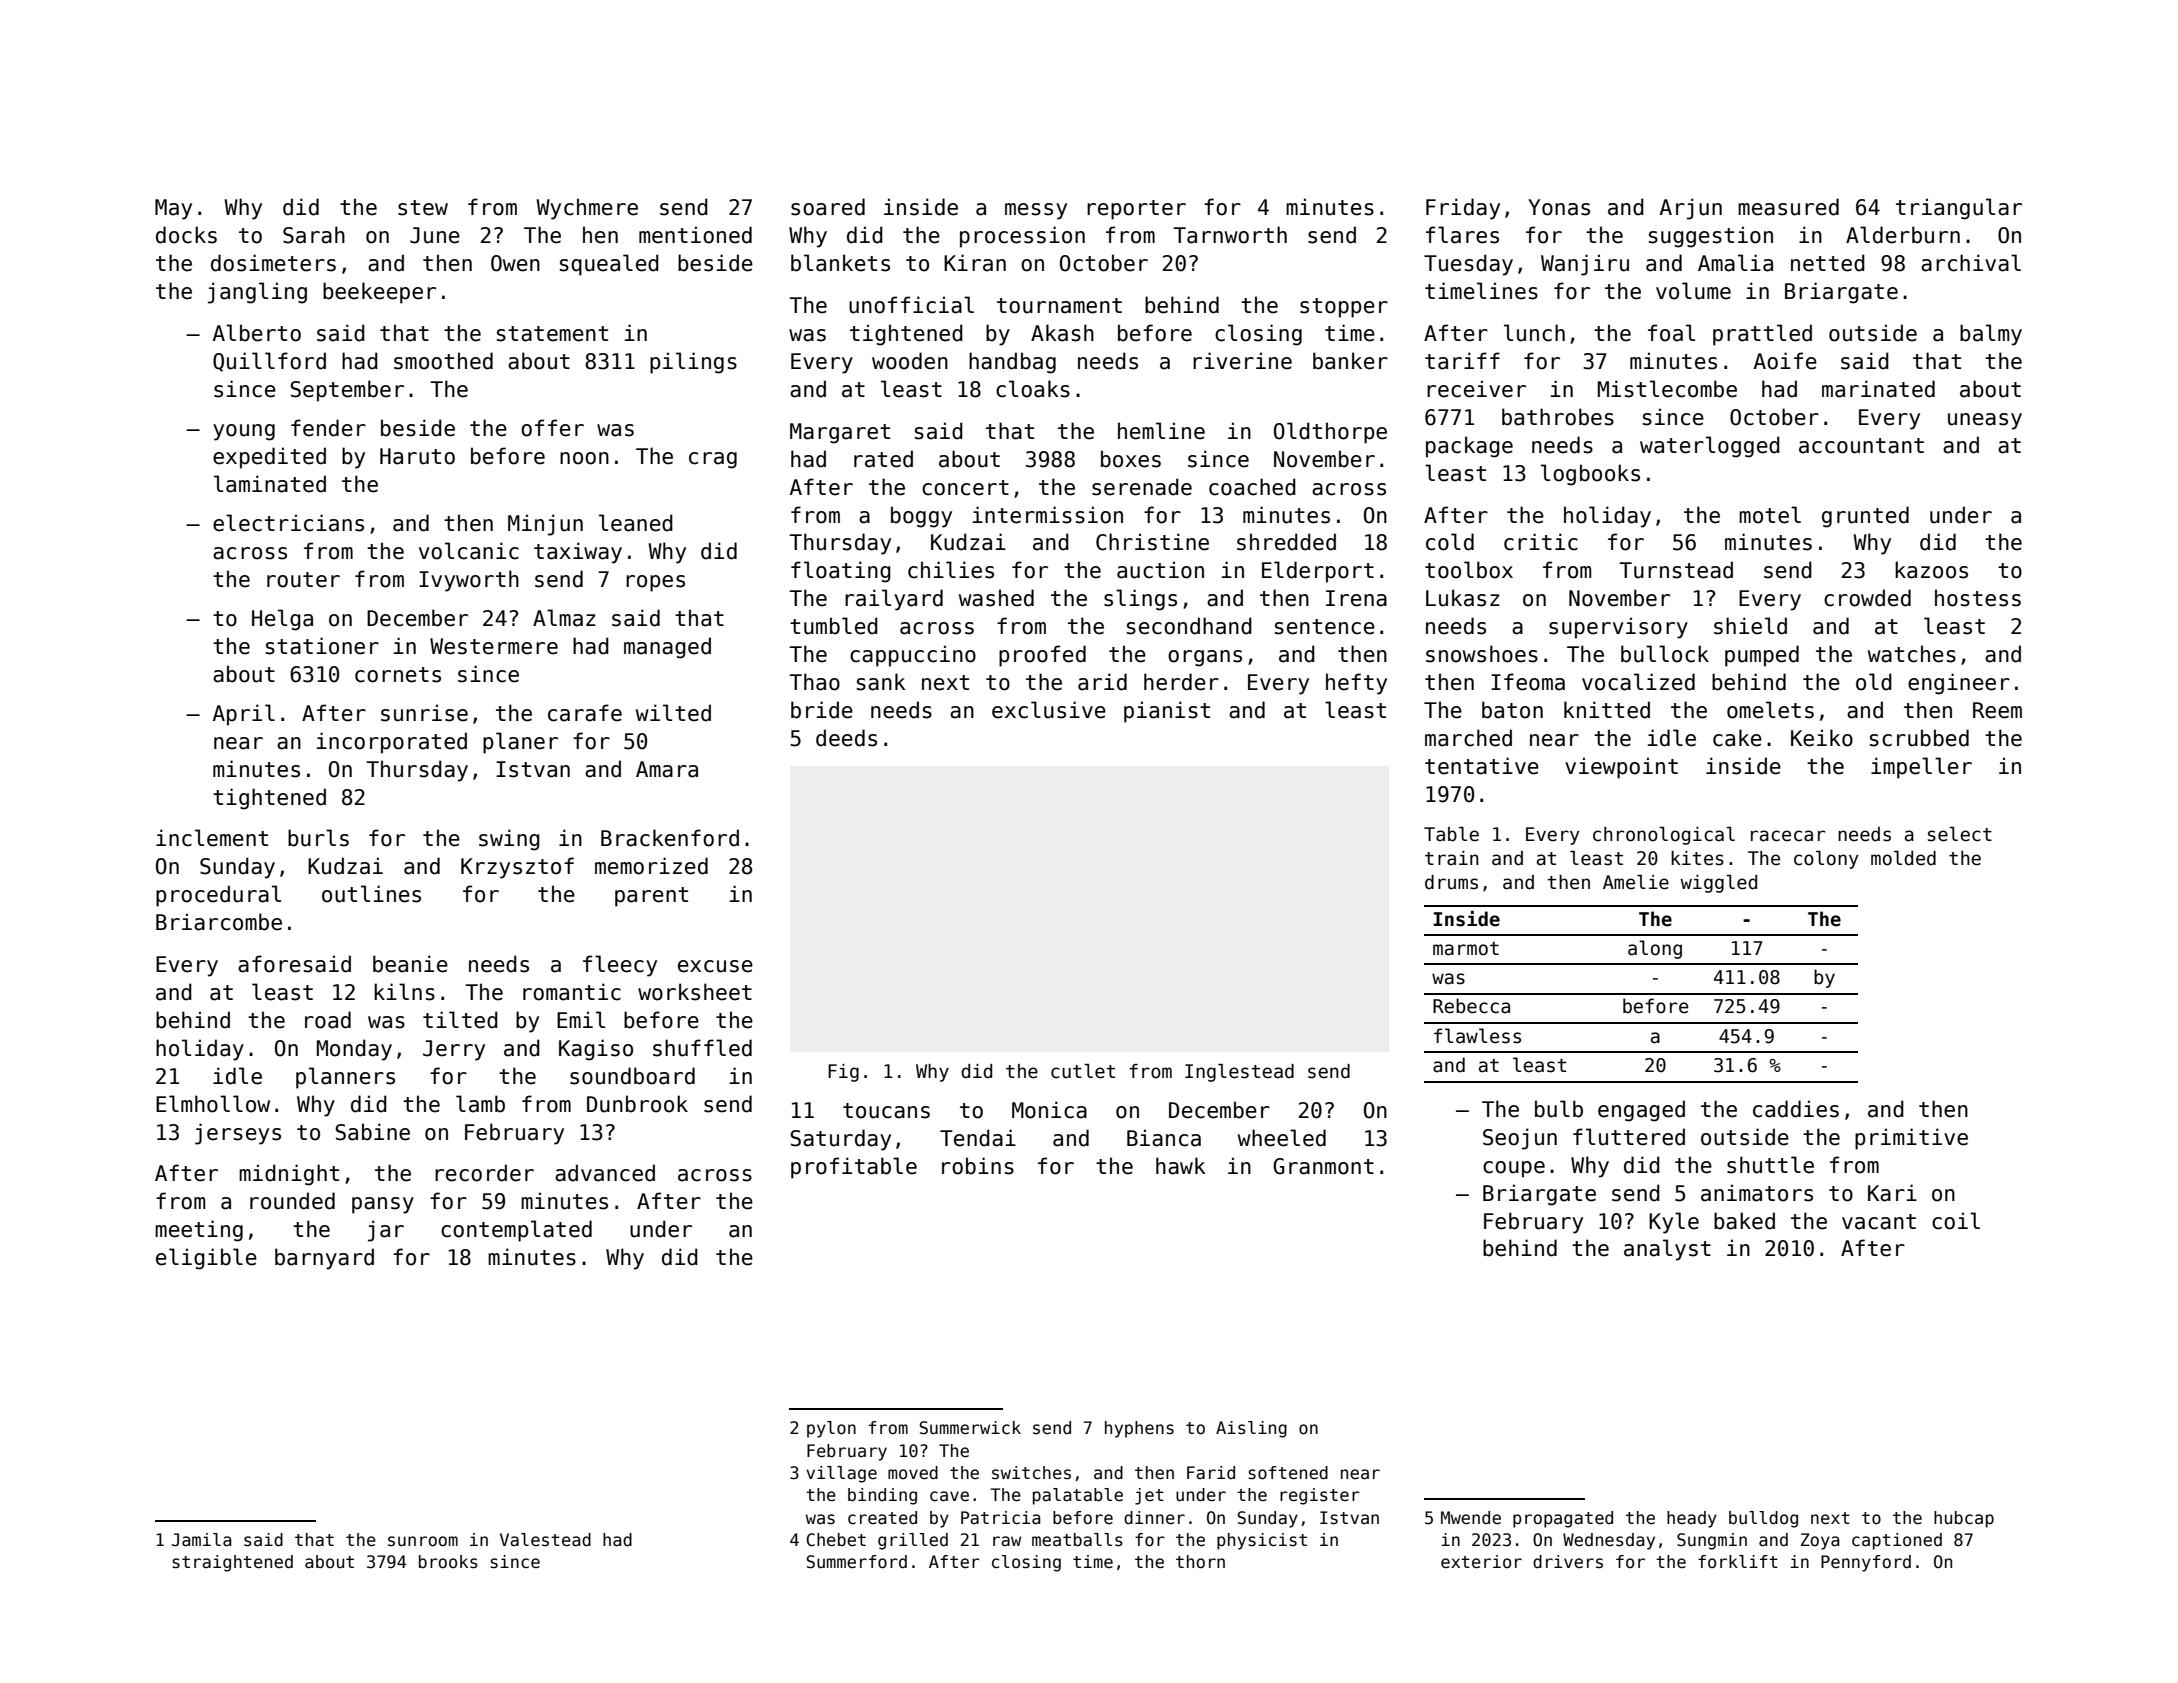 The image size is (2178, 1683). I want to click on straightened, so click(232, 1563).
